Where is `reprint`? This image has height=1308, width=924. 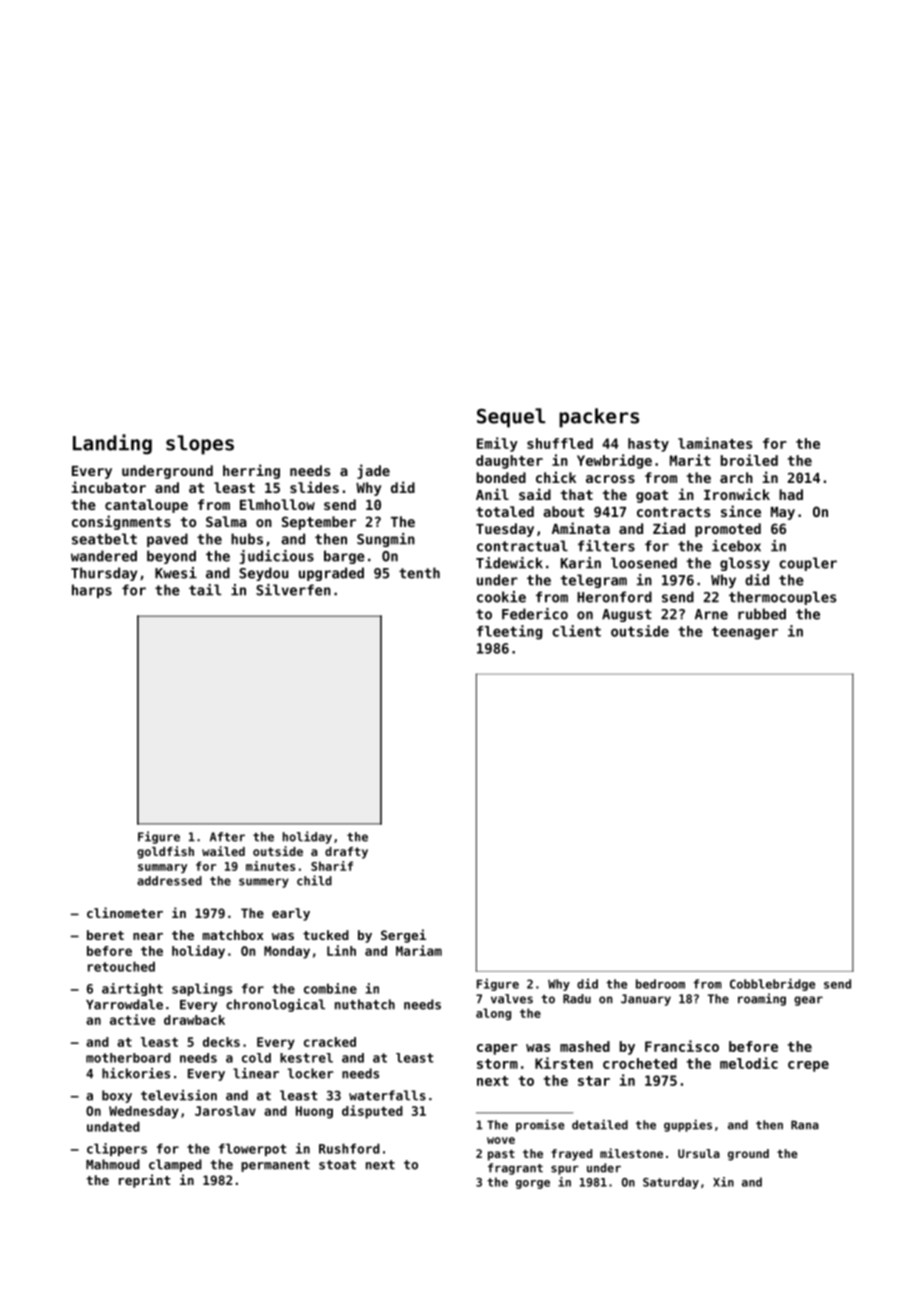 reprint is located at coordinates (144, 1181).
